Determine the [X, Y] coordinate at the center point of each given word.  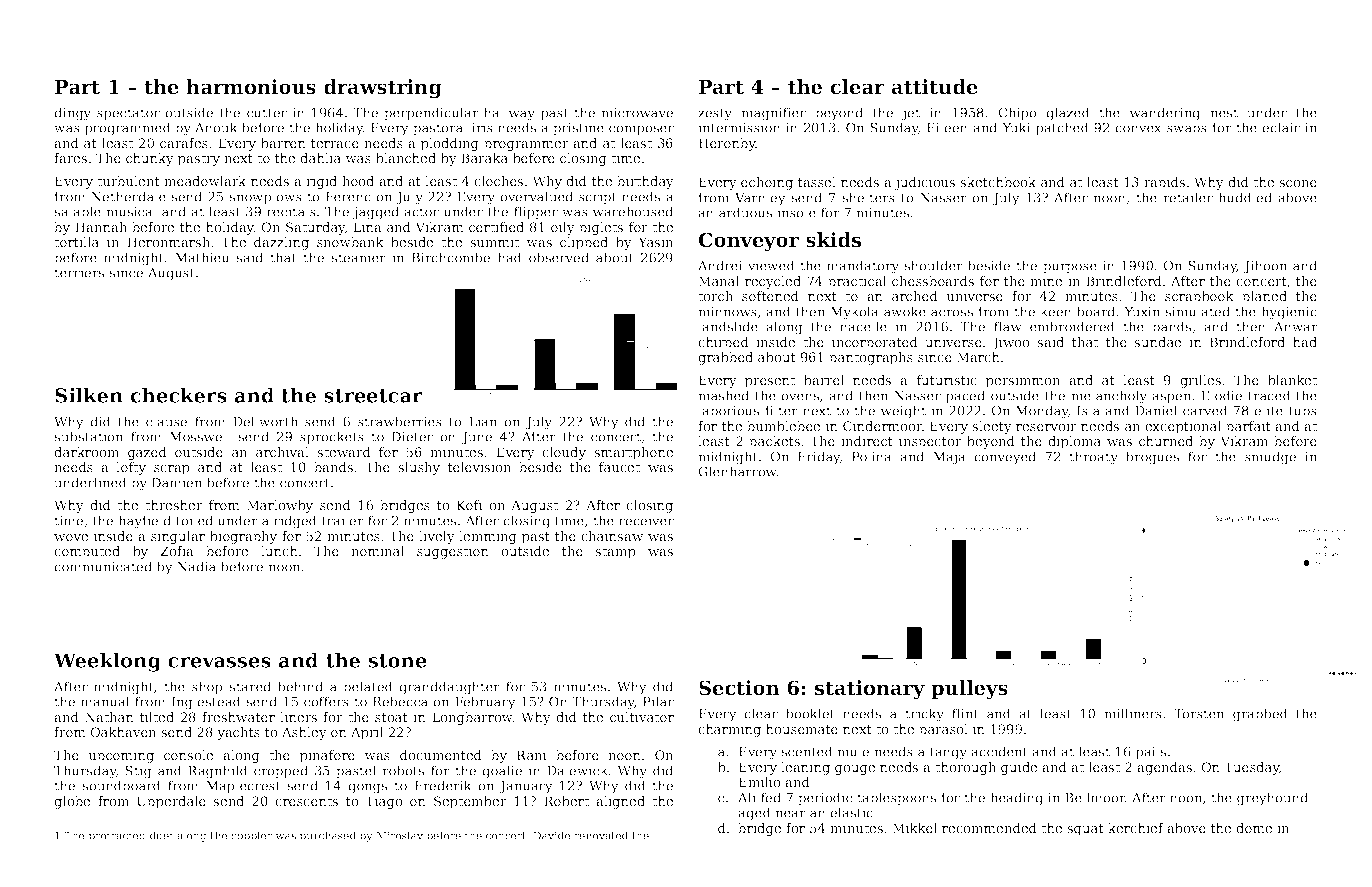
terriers [79, 273]
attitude [935, 87]
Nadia [196, 566]
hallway [509, 114]
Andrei [720, 265]
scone [1298, 183]
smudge [1270, 458]
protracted [117, 836]
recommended [989, 828]
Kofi [469, 505]
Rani [531, 755]
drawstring [383, 89]
